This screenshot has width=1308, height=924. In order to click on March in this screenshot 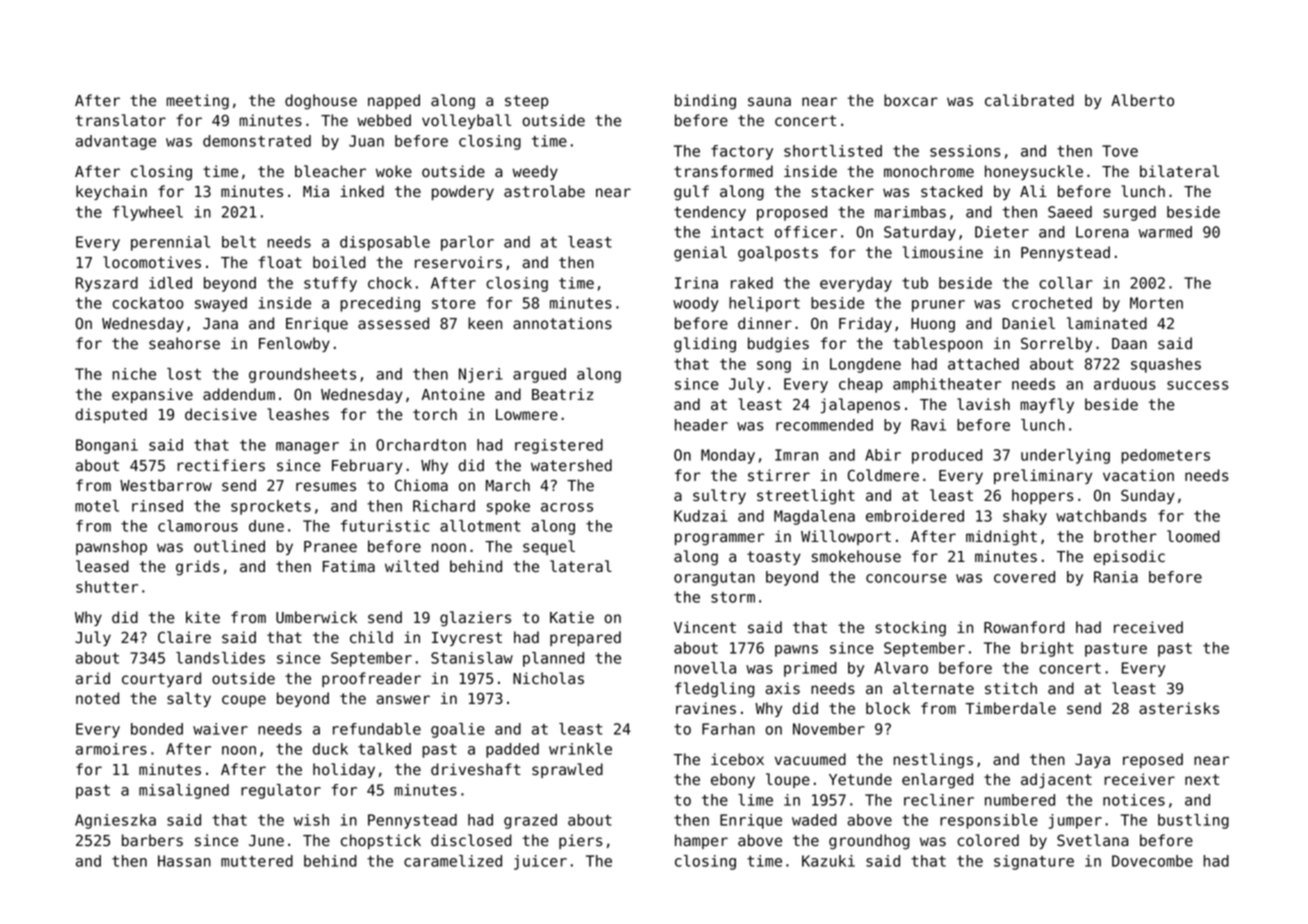, I will do `click(508, 485)`.
